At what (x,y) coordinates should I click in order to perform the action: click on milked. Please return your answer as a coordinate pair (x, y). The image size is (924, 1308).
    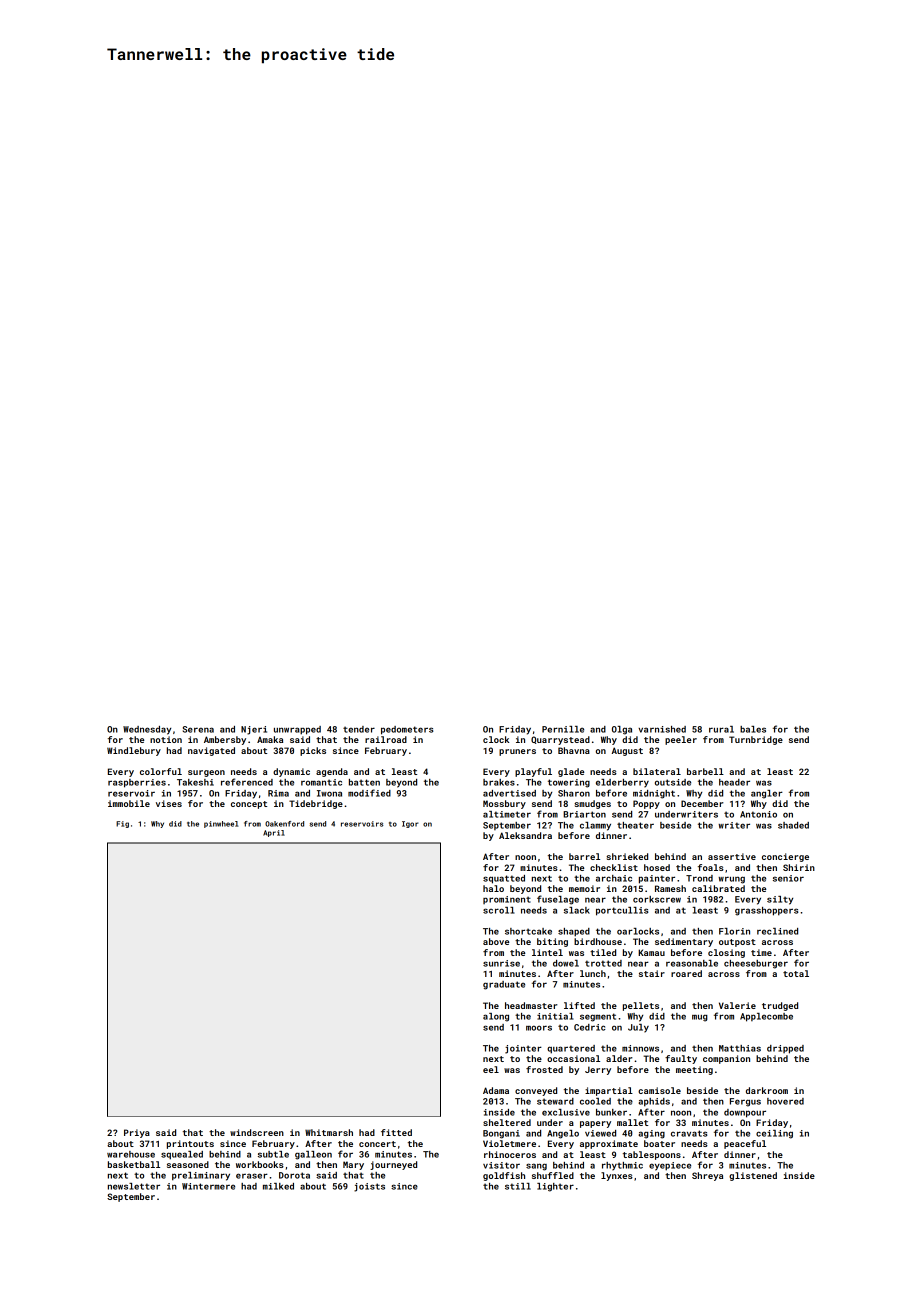
    Looking at the image, I should click on (278, 1186).
